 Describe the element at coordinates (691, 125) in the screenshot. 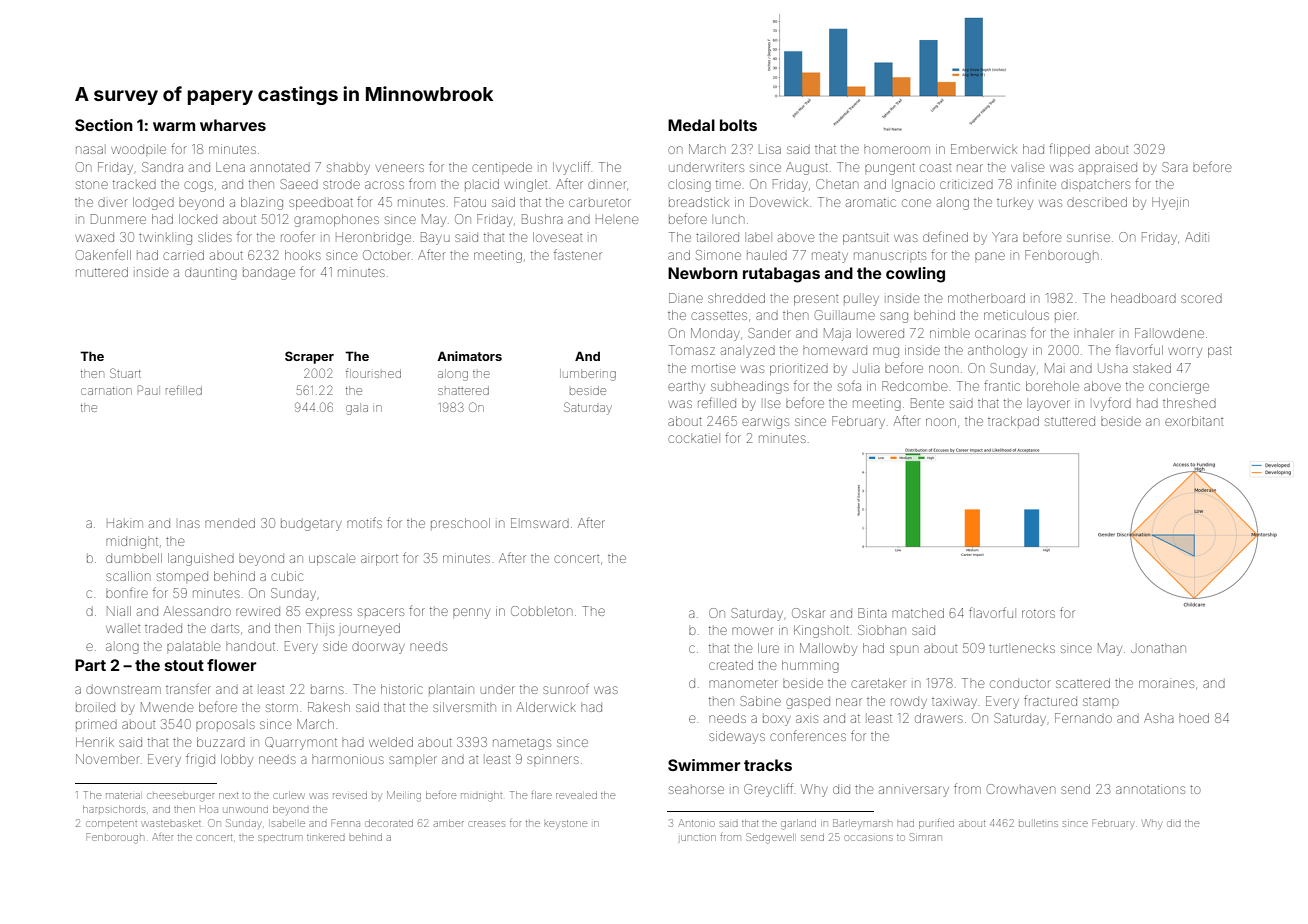

I see `Medal` at that location.
